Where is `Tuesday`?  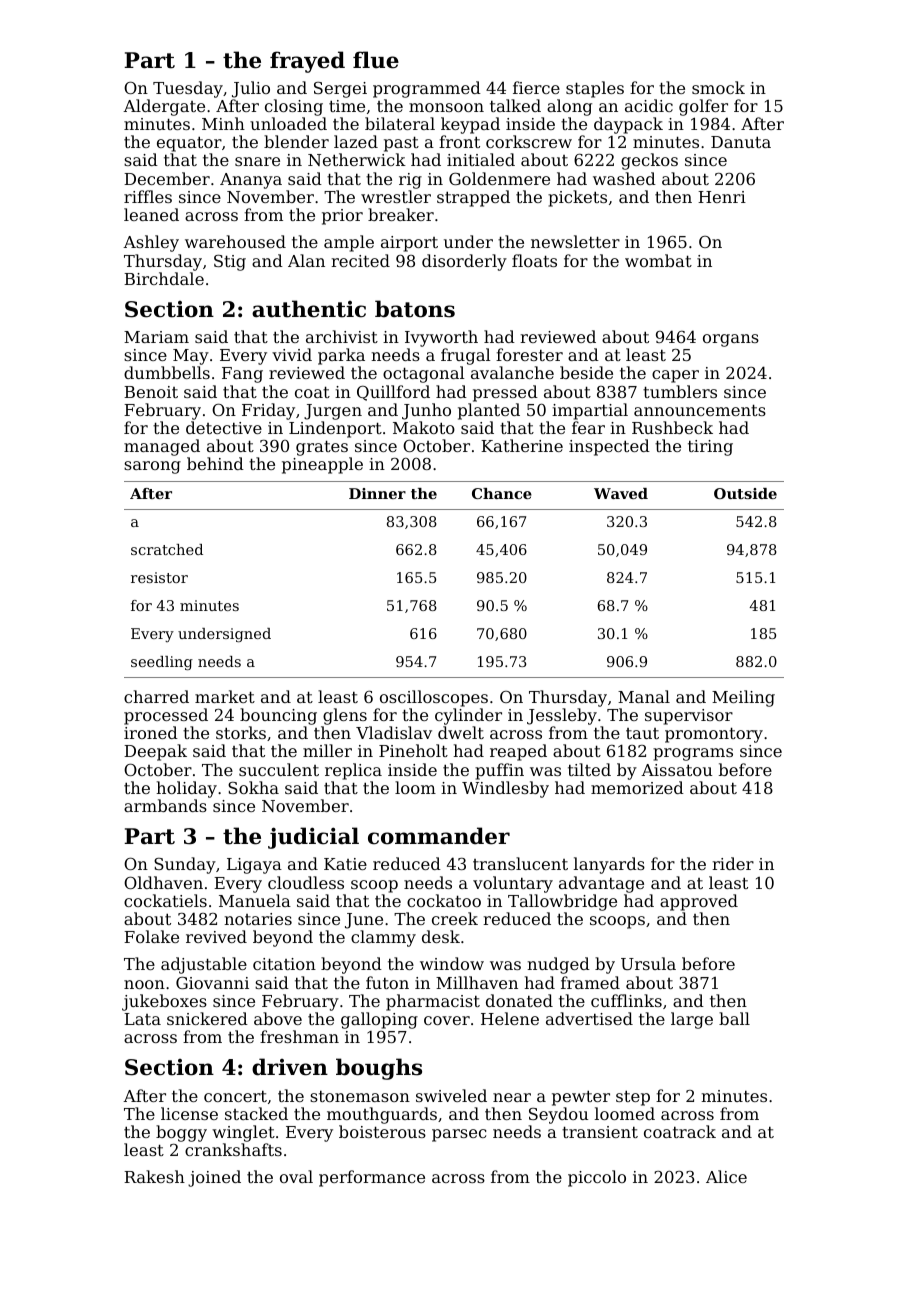
Tuesday is located at coordinates (188, 89).
